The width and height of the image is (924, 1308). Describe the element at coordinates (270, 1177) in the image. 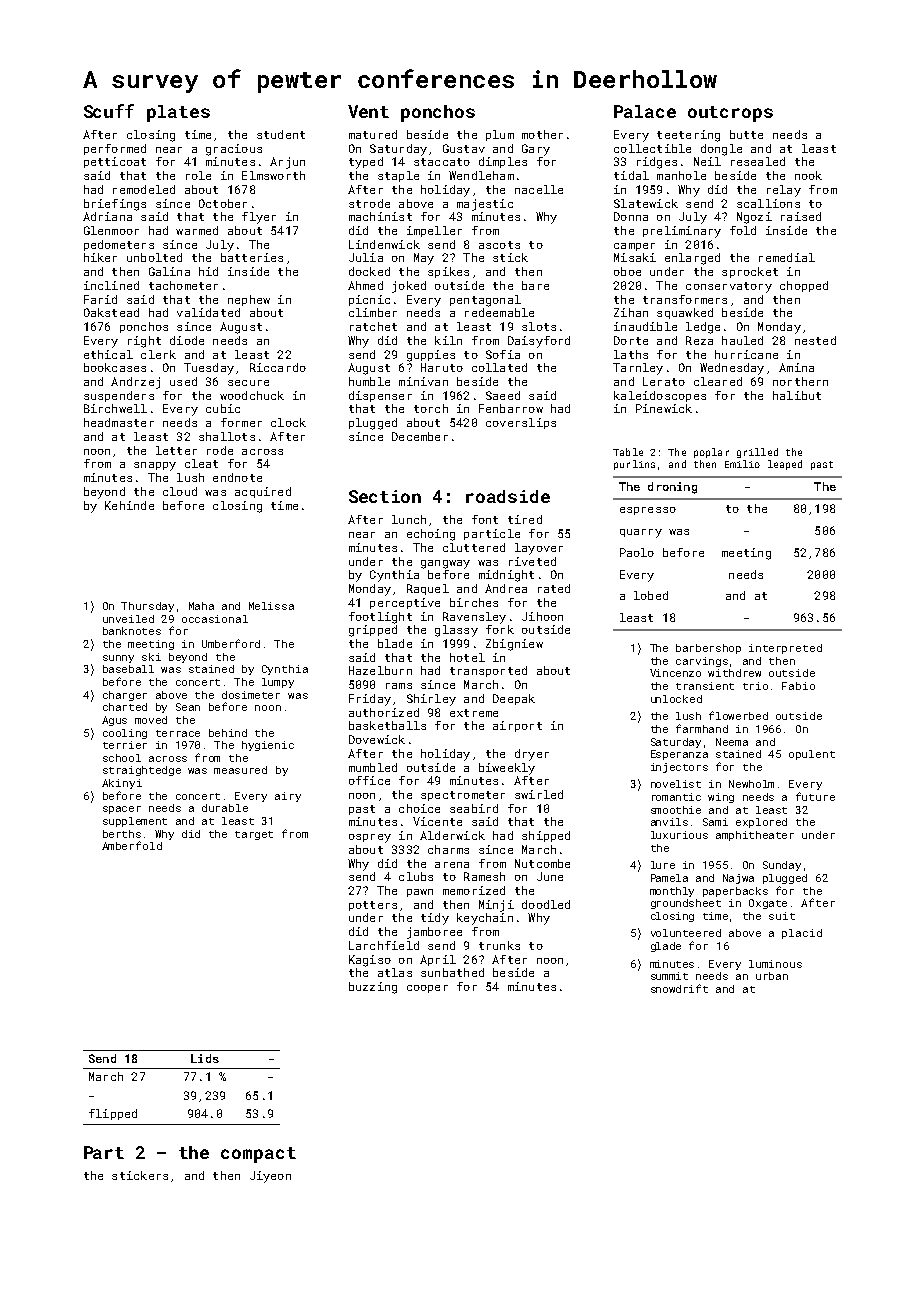

I see `Jiyeon` at that location.
